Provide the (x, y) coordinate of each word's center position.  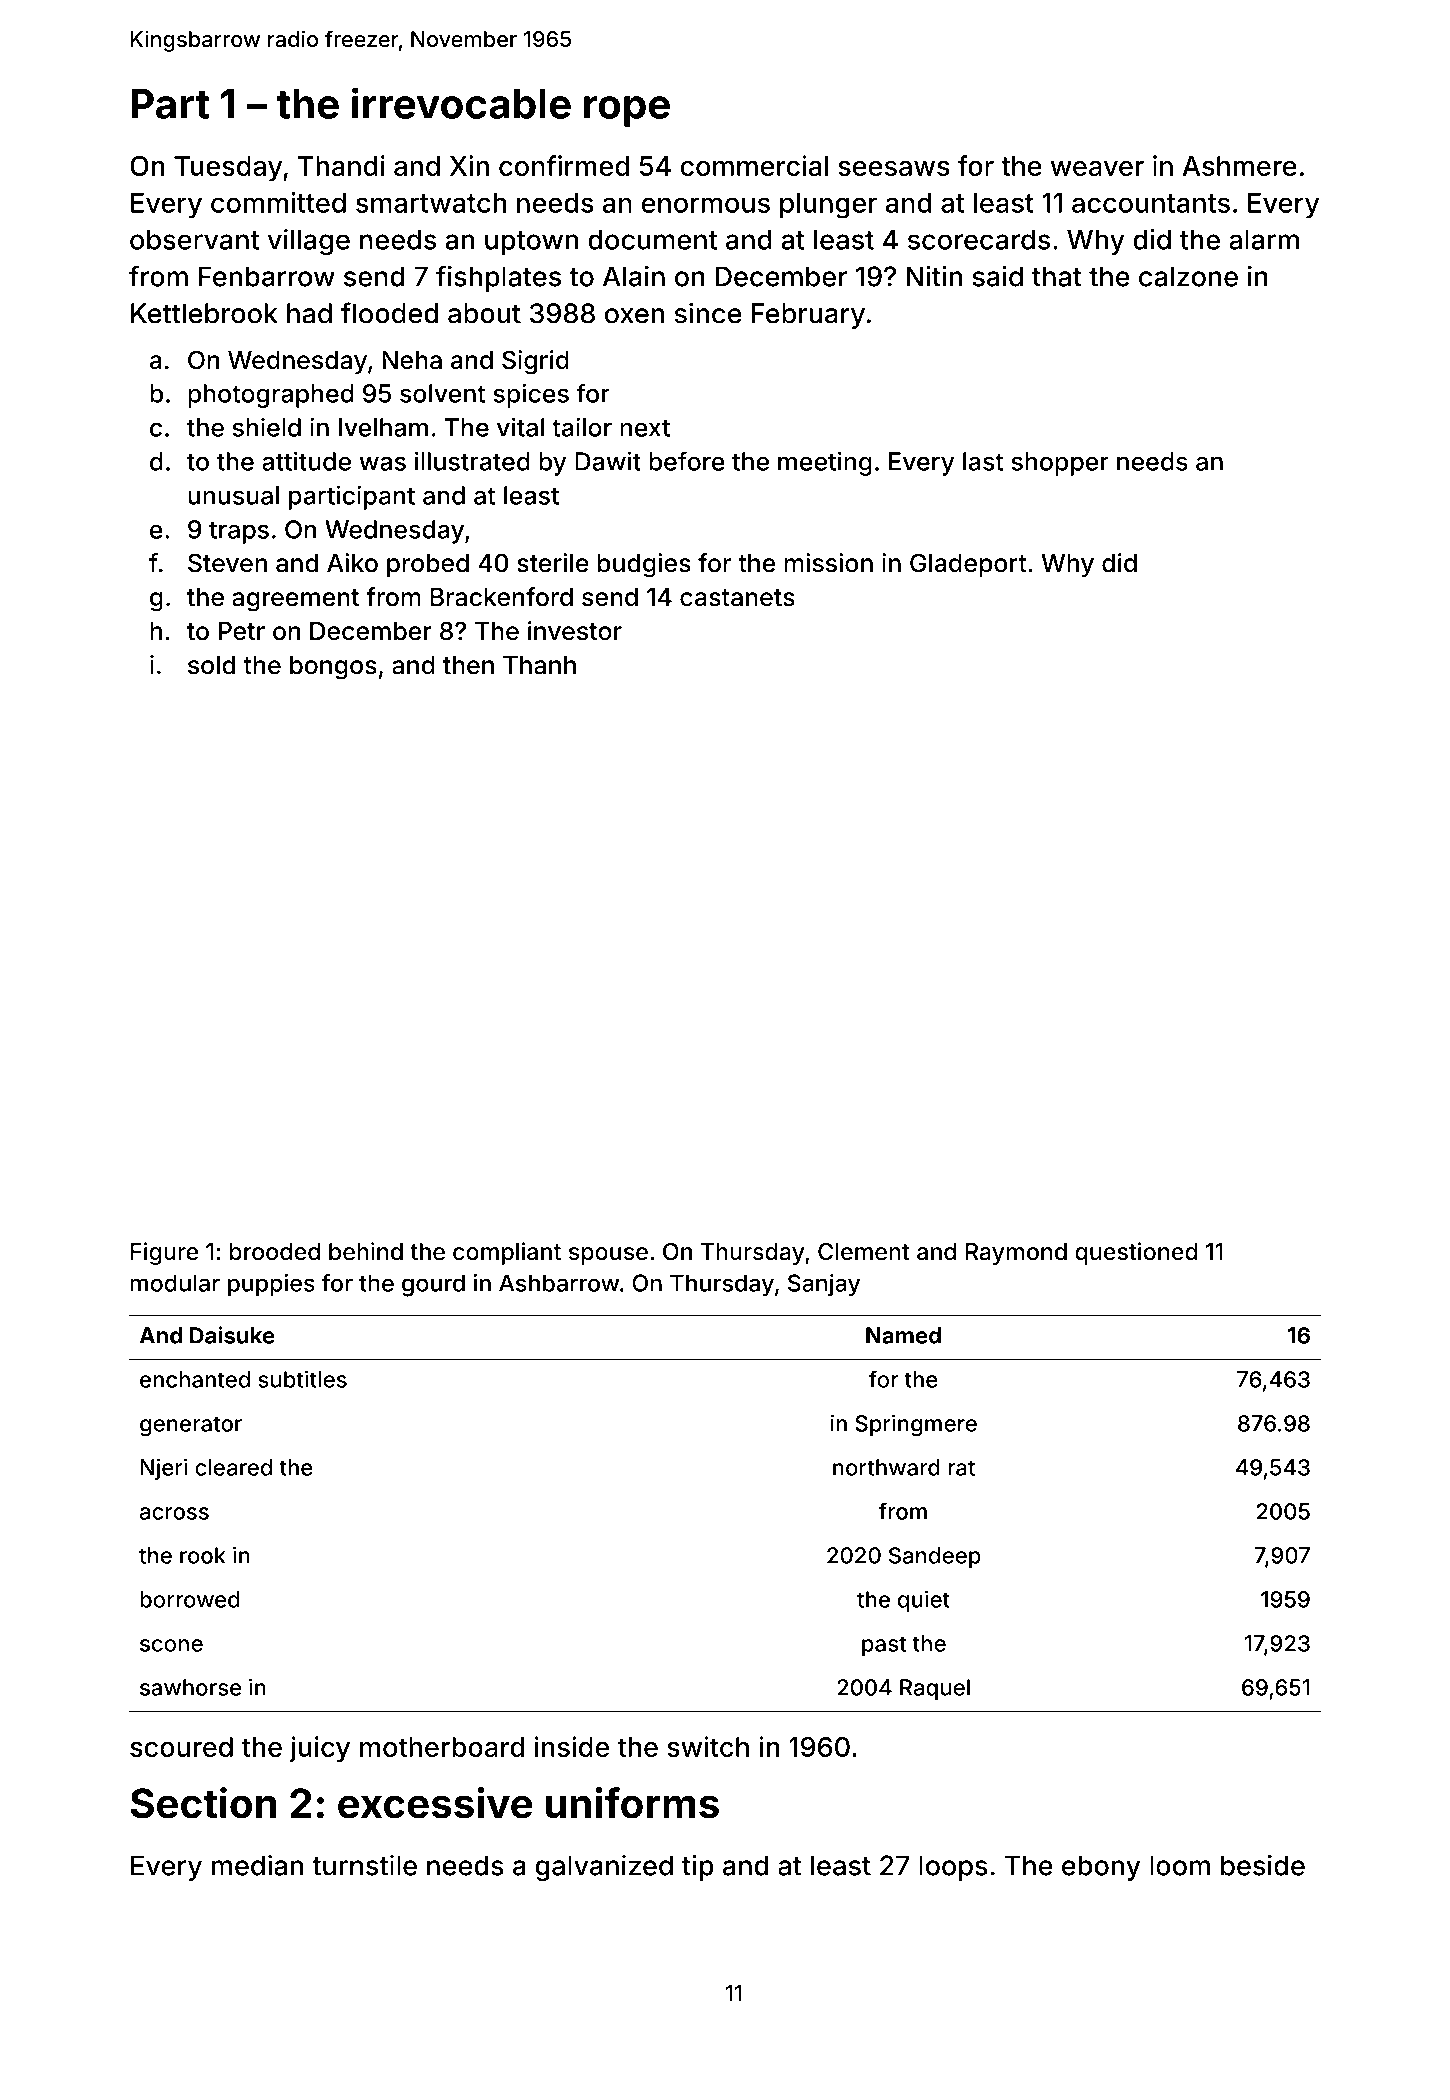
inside (572, 1746)
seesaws (894, 168)
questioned (1136, 1253)
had (309, 313)
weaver (1097, 168)
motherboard (442, 1747)
